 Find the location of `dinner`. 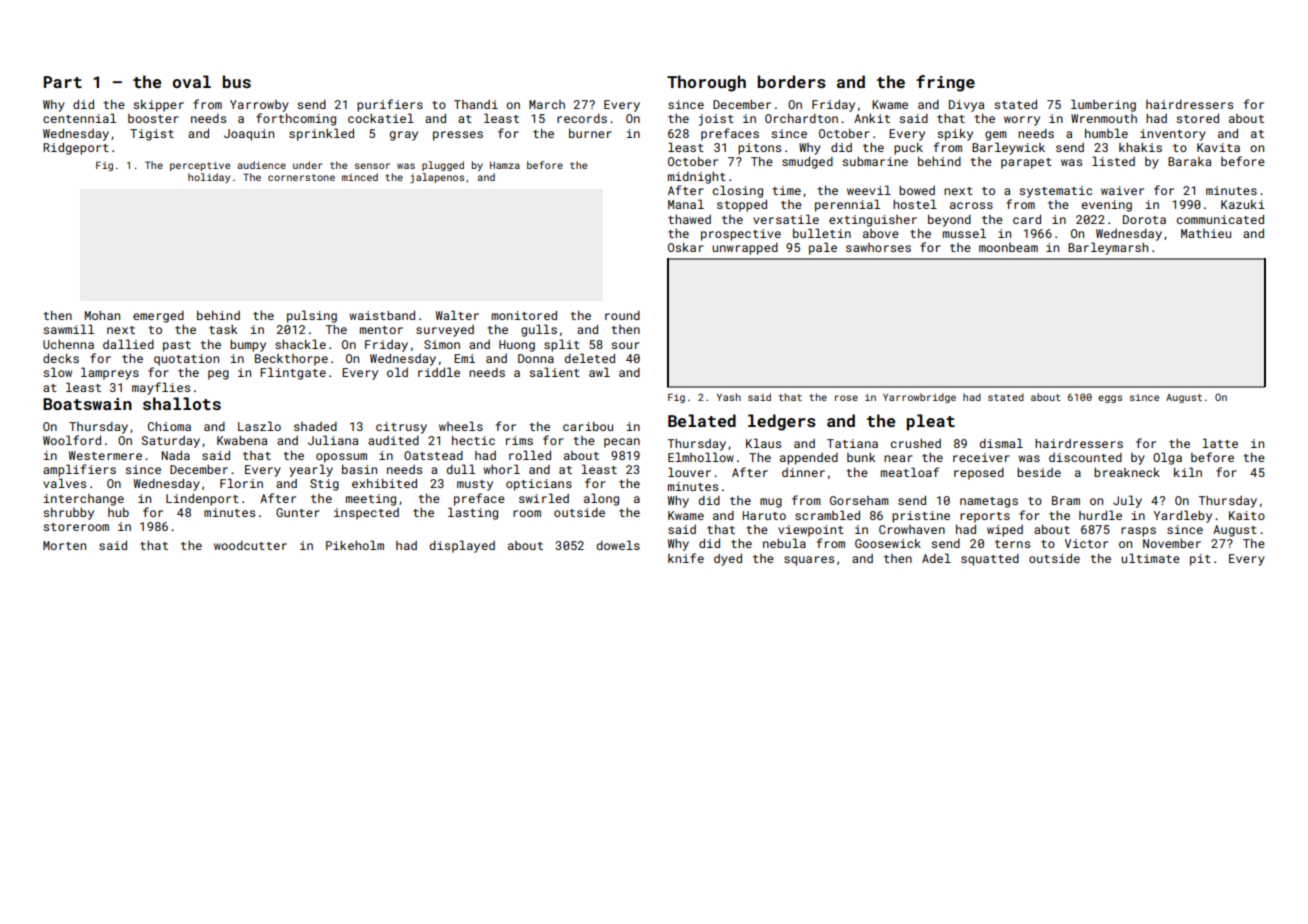

dinner is located at coordinates (803, 472).
